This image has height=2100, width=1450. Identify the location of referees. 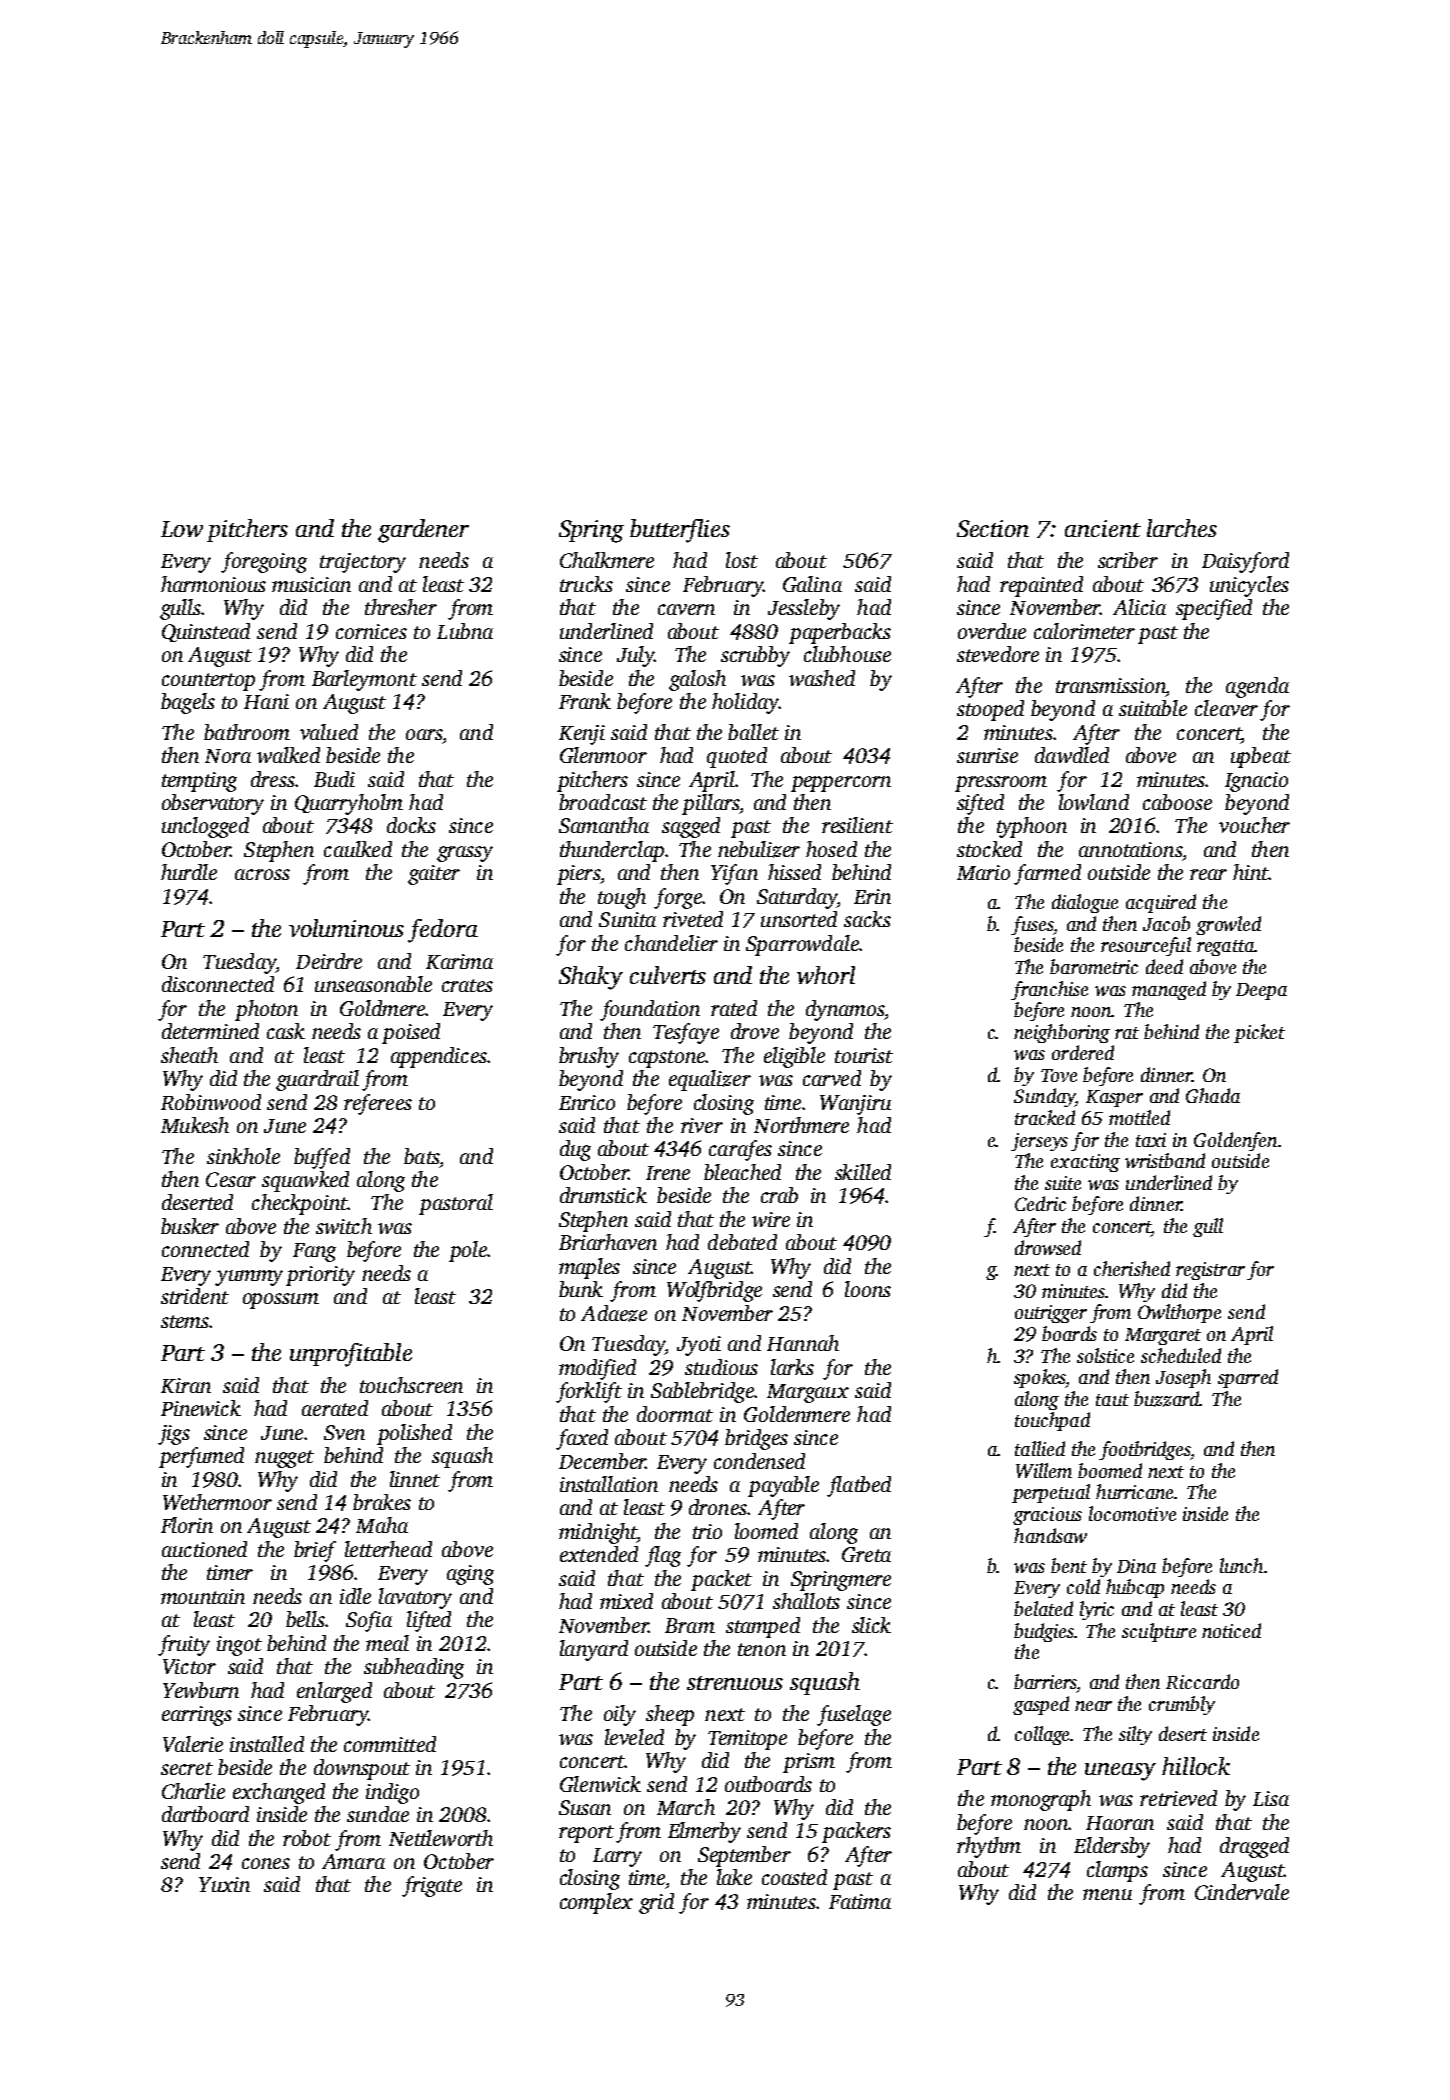
(378, 1104).
